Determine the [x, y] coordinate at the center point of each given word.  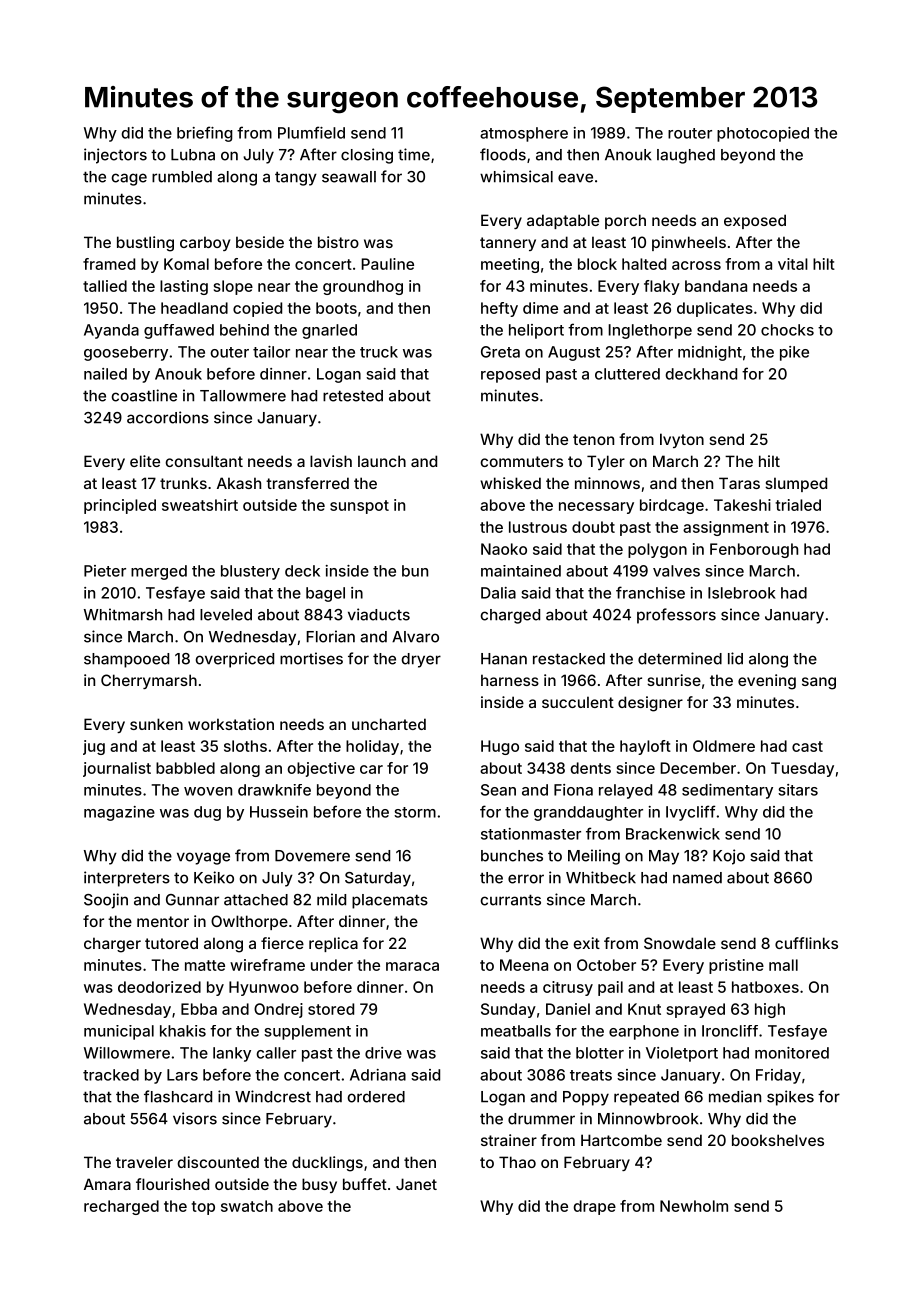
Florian [330, 636]
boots [336, 308]
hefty [499, 309]
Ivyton [682, 440]
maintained [521, 571]
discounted [218, 1162]
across [696, 265]
